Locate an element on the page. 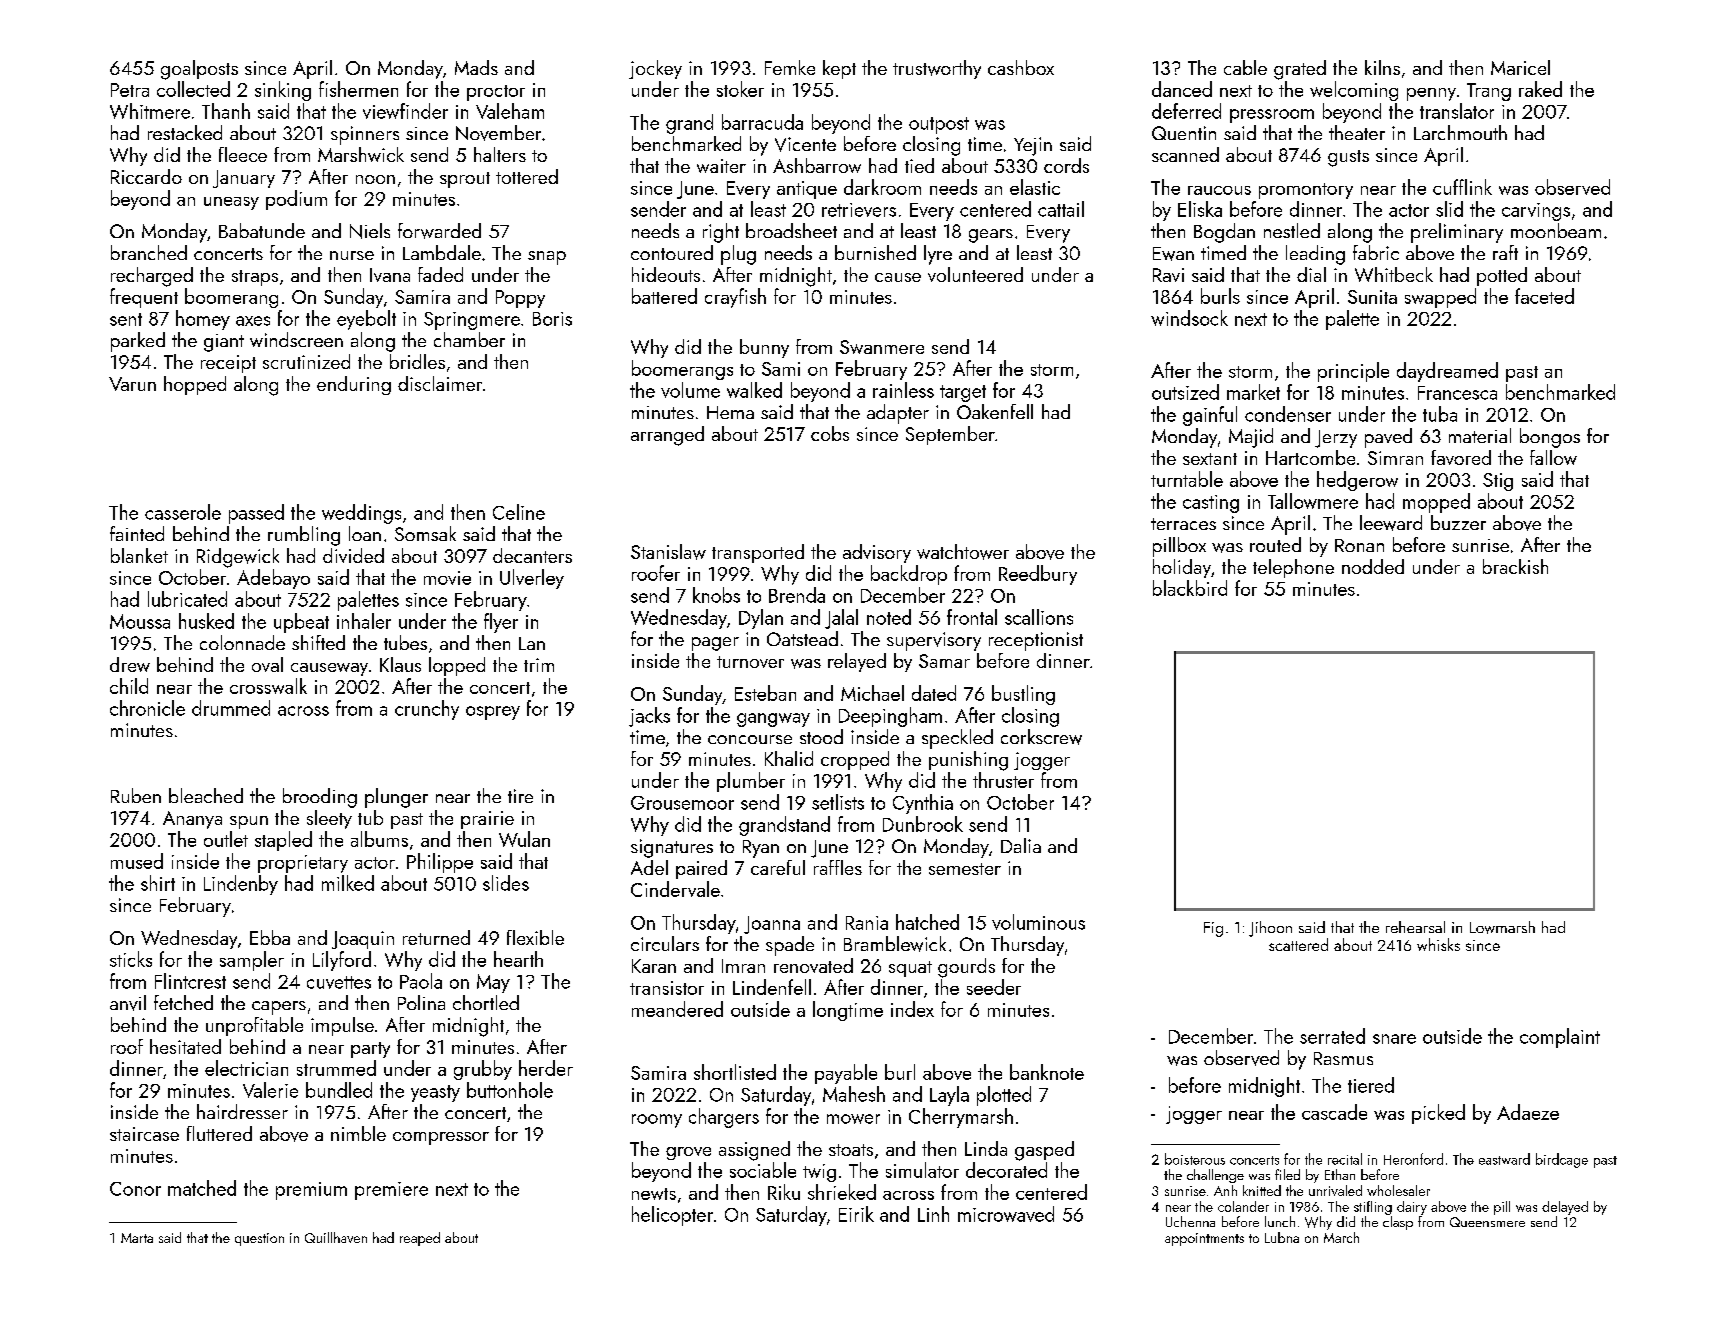  cashbox is located at coordinates (1021, 67).
